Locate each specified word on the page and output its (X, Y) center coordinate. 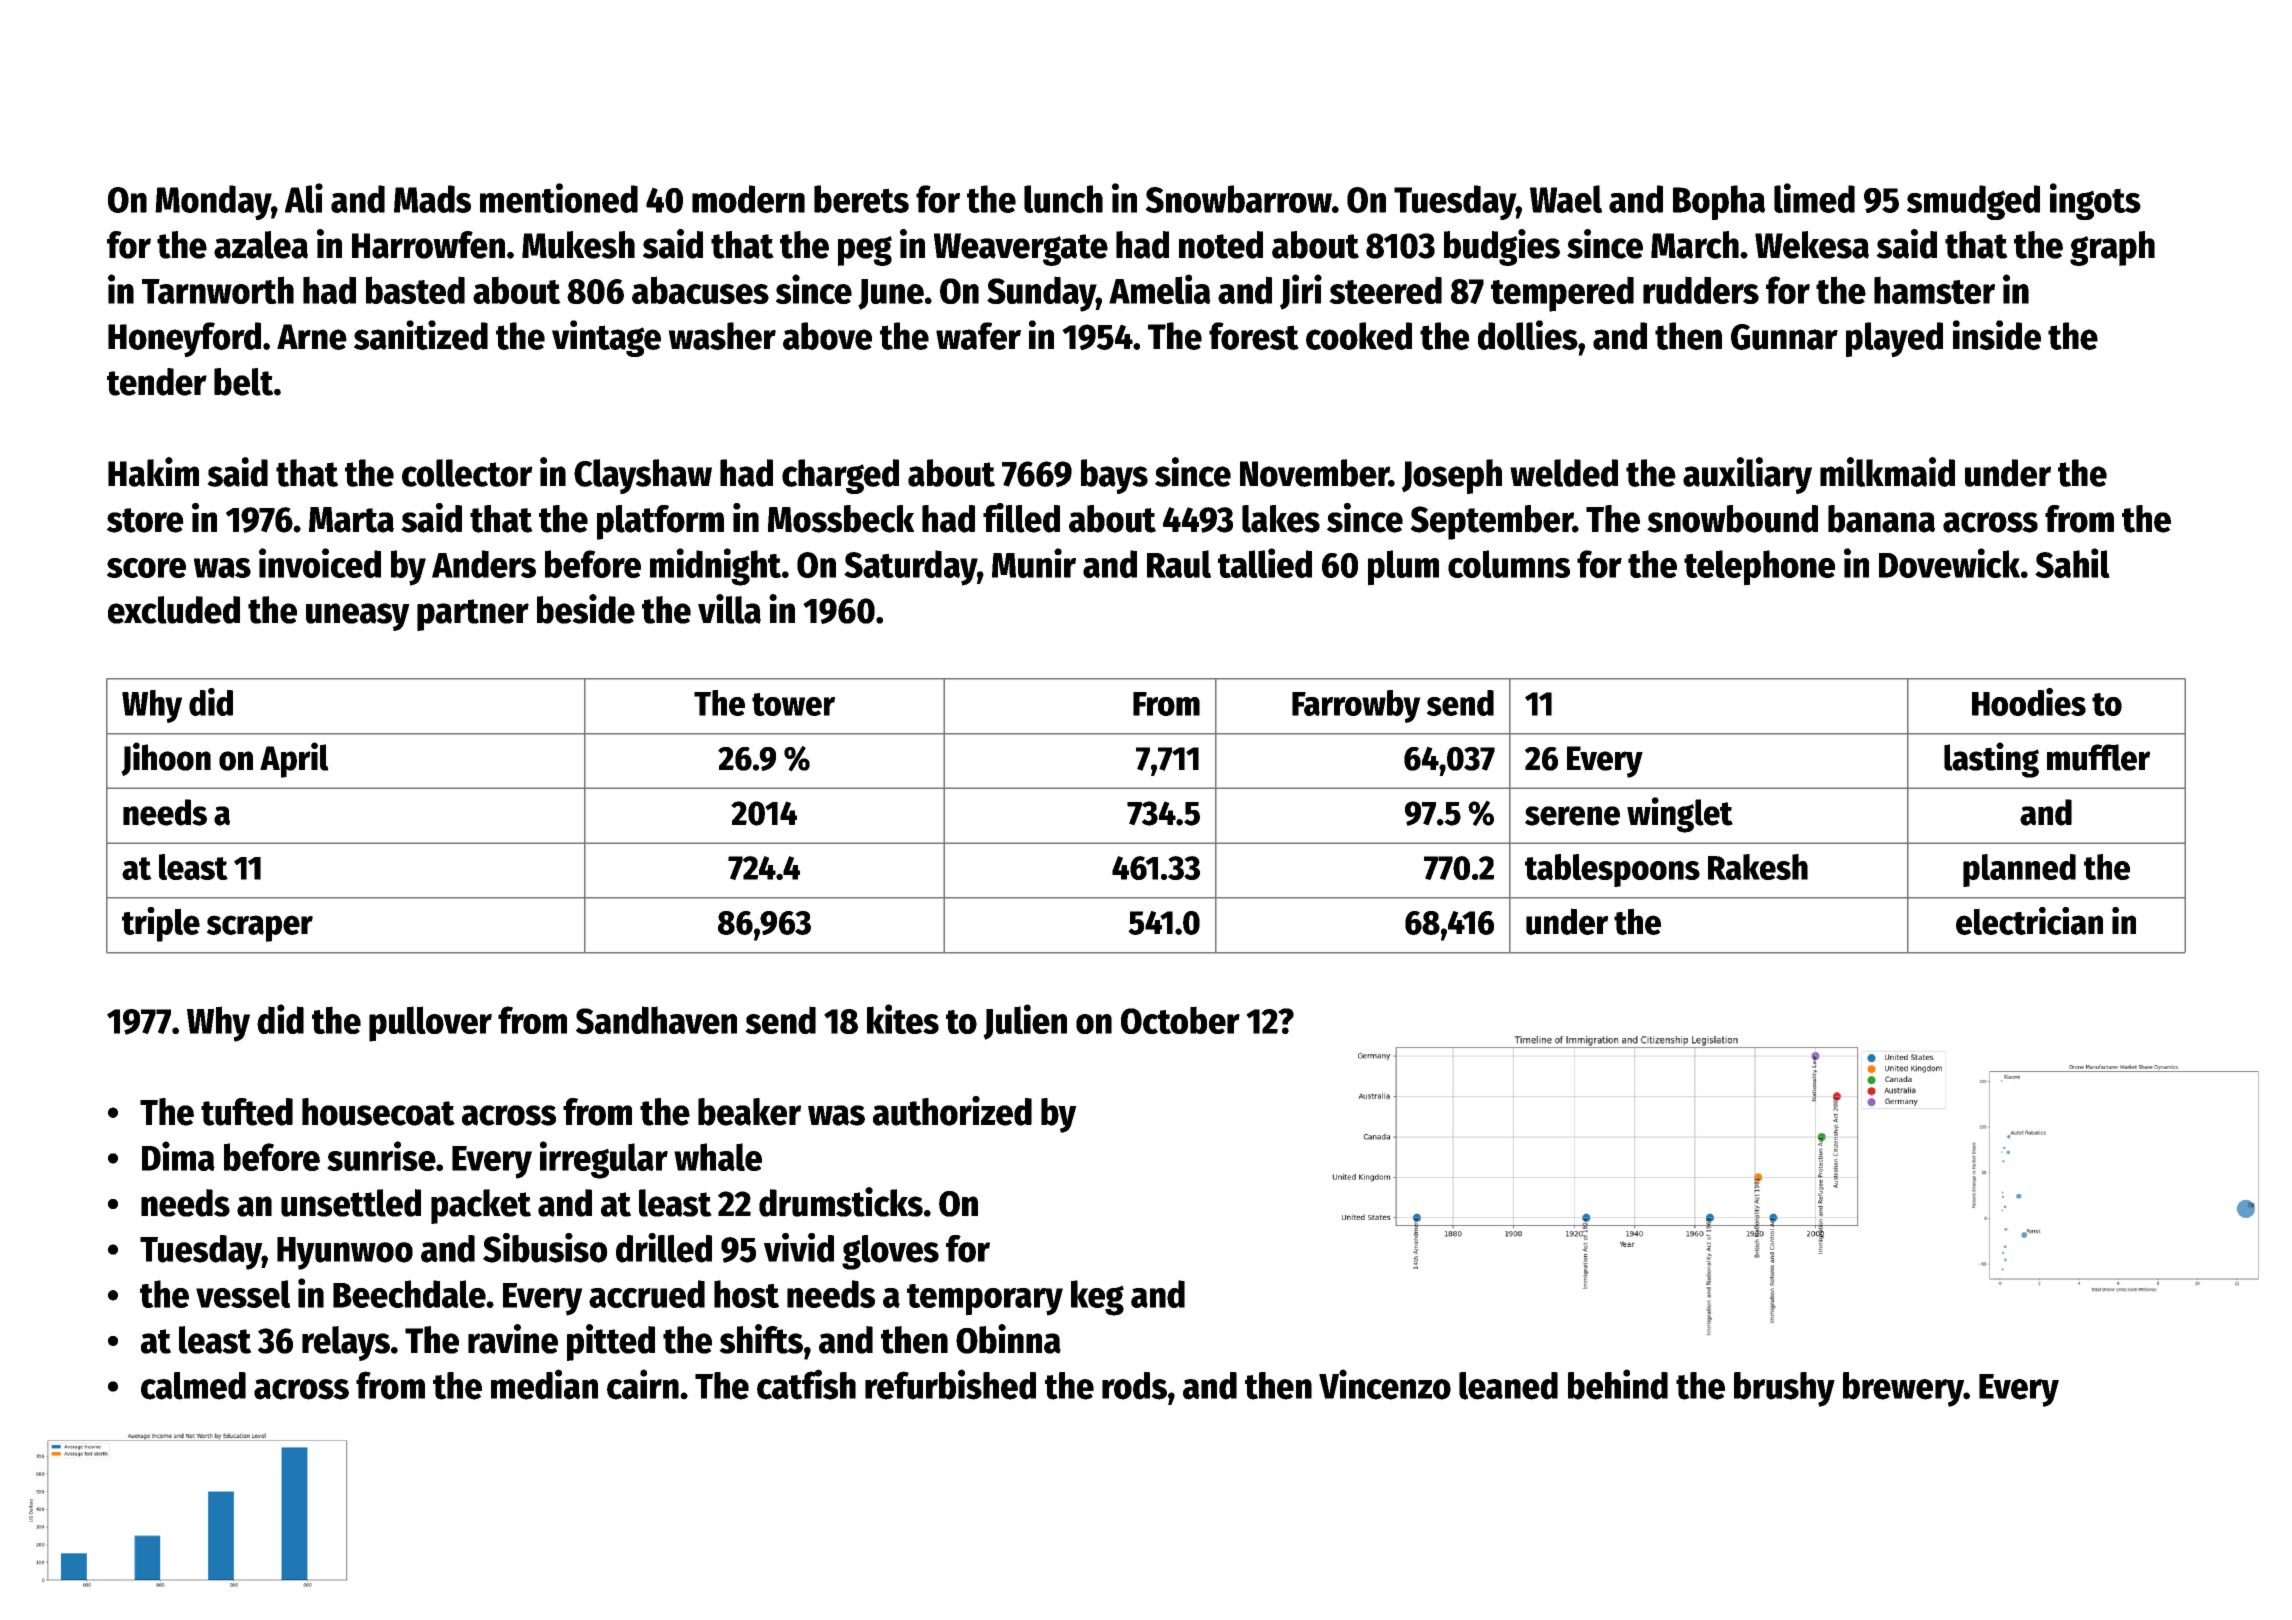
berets (861, 199)
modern (748, 199)
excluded (174, 610)
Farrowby (1356, 706)
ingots (2095, 201)
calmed (193, 1386)
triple (161, 924)
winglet (1680, 815)
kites (903, 1019)
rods (1134, 1386)
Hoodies (2029, 702)
